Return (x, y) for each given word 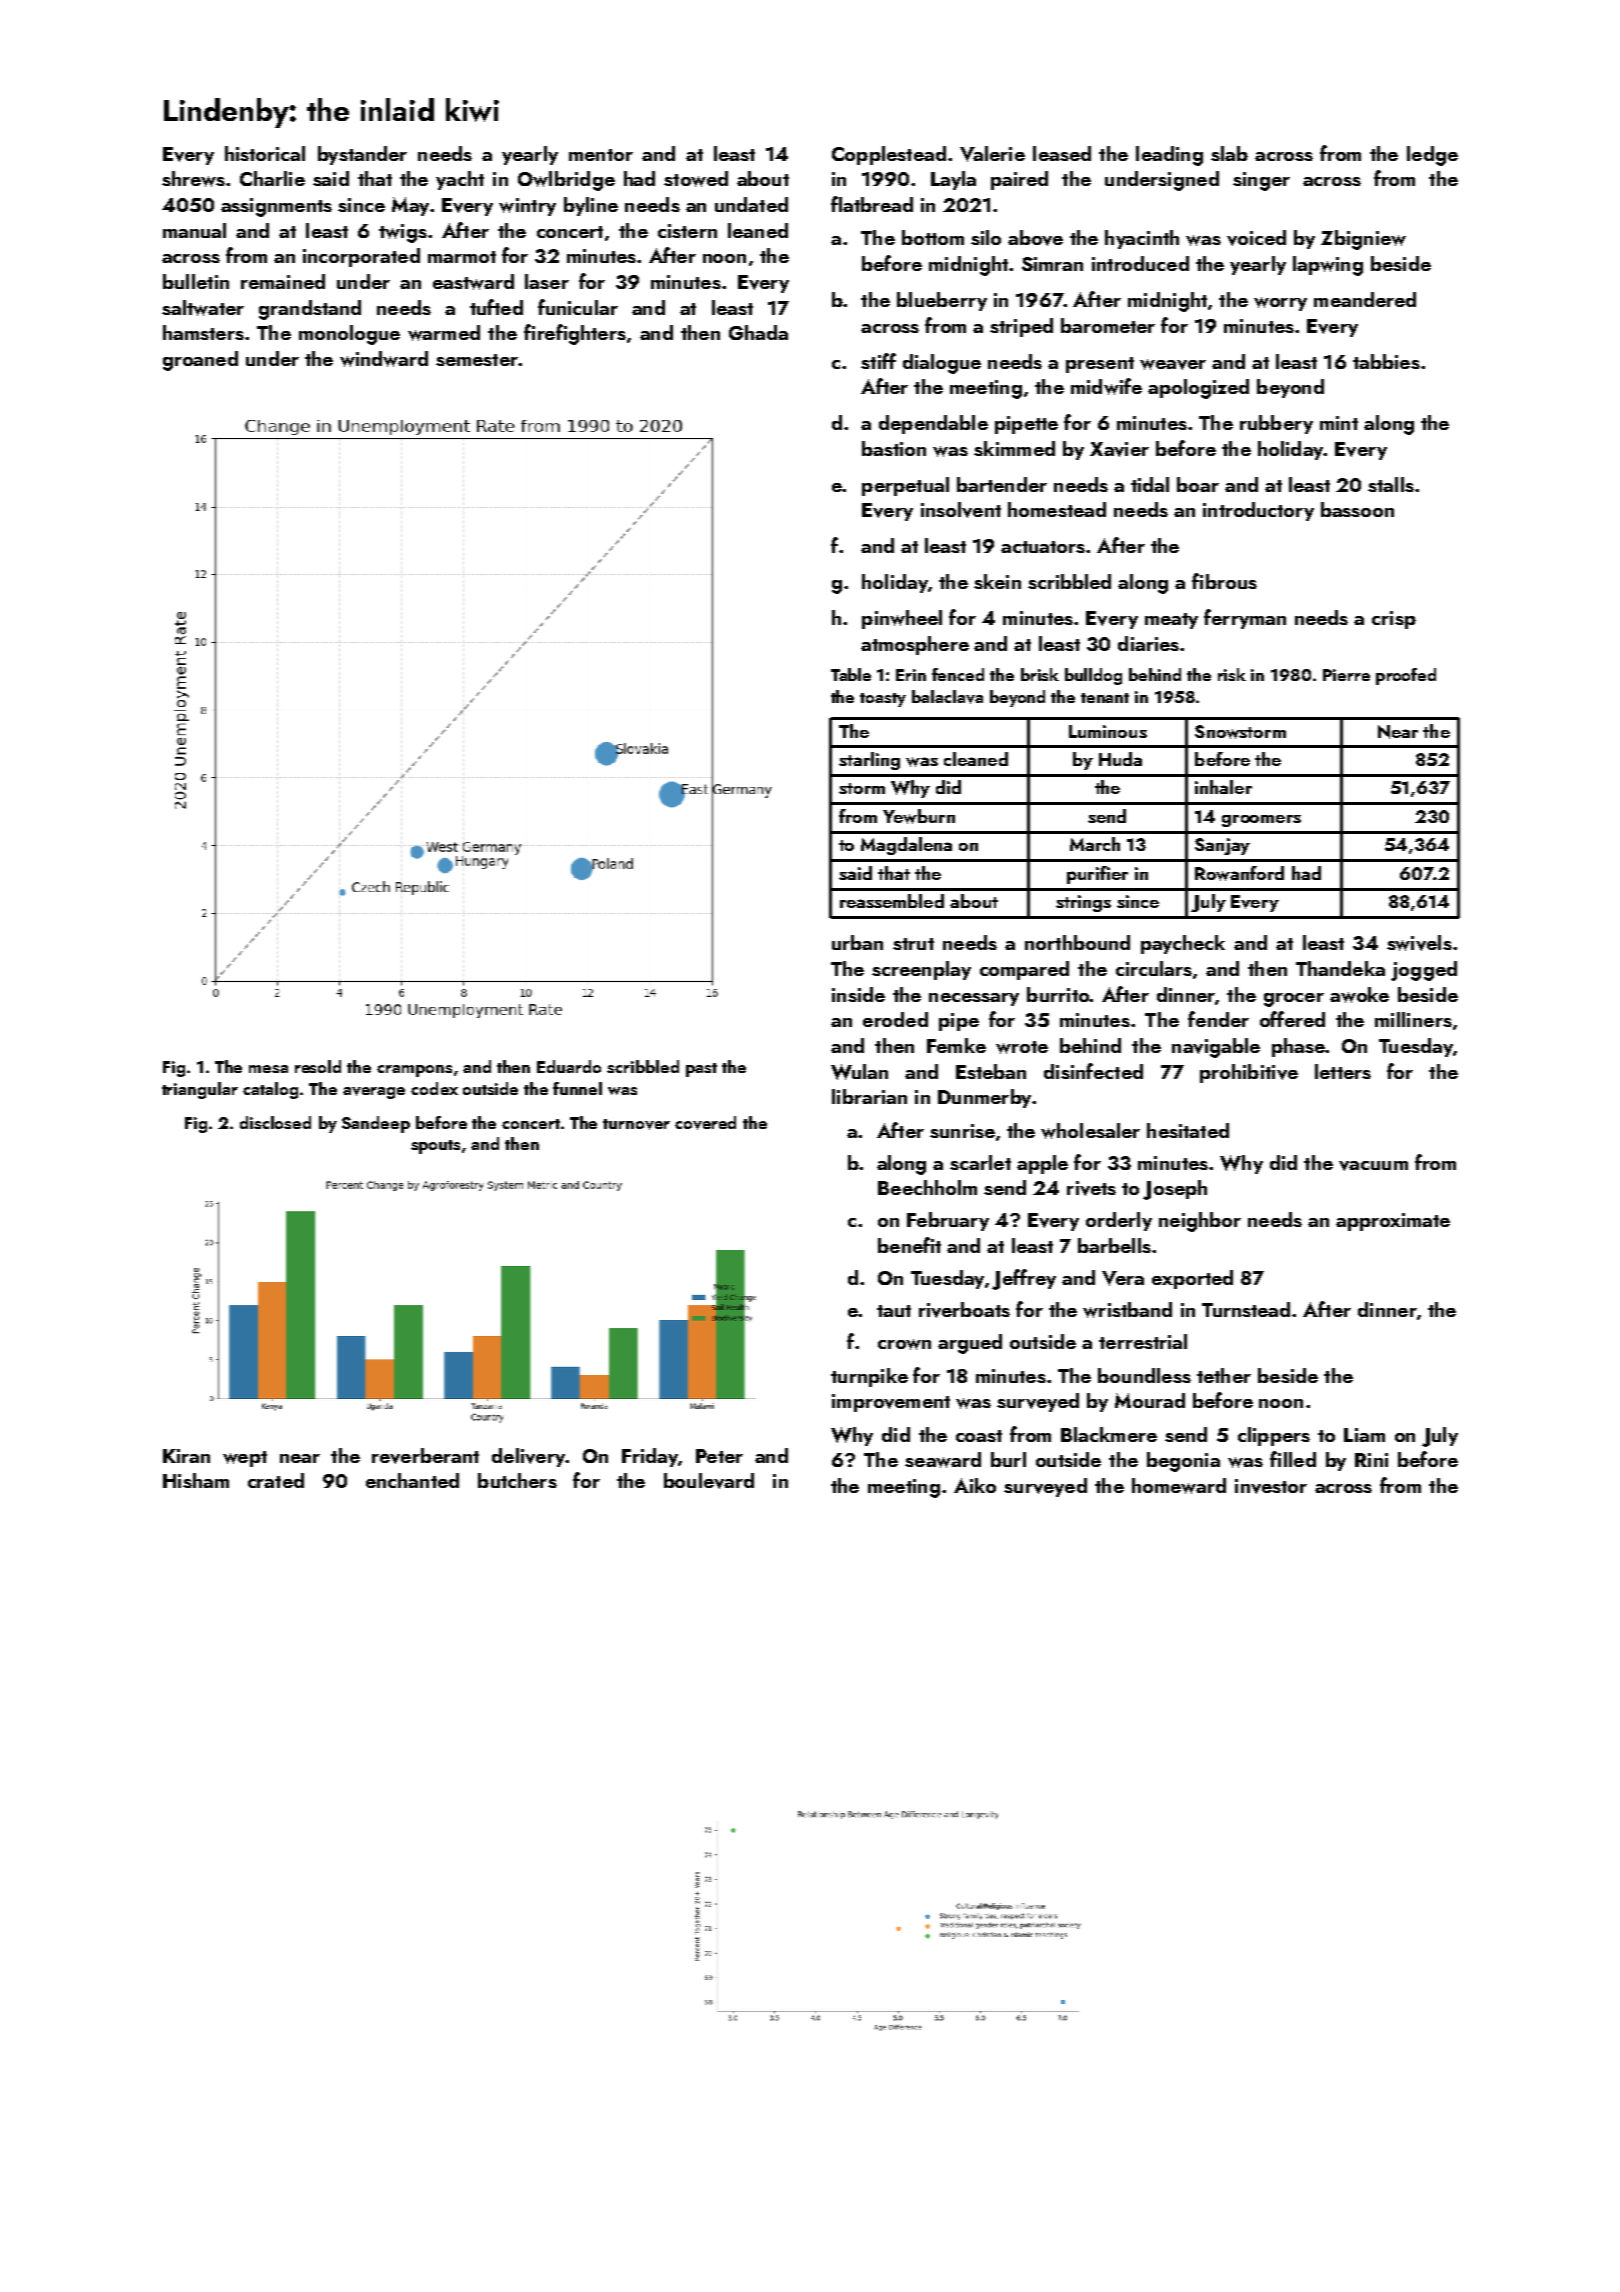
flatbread (872, 204)
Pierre (1346, 675)
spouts (435, 1147)
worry (1280, 304)
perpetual (905, 486)
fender (1218, 1019)
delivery (529, 1457)
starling (869, 761)
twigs (403, 233)
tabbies (1386, 361)
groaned (200, 361)
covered (705, 1123)
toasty (883, 700)
